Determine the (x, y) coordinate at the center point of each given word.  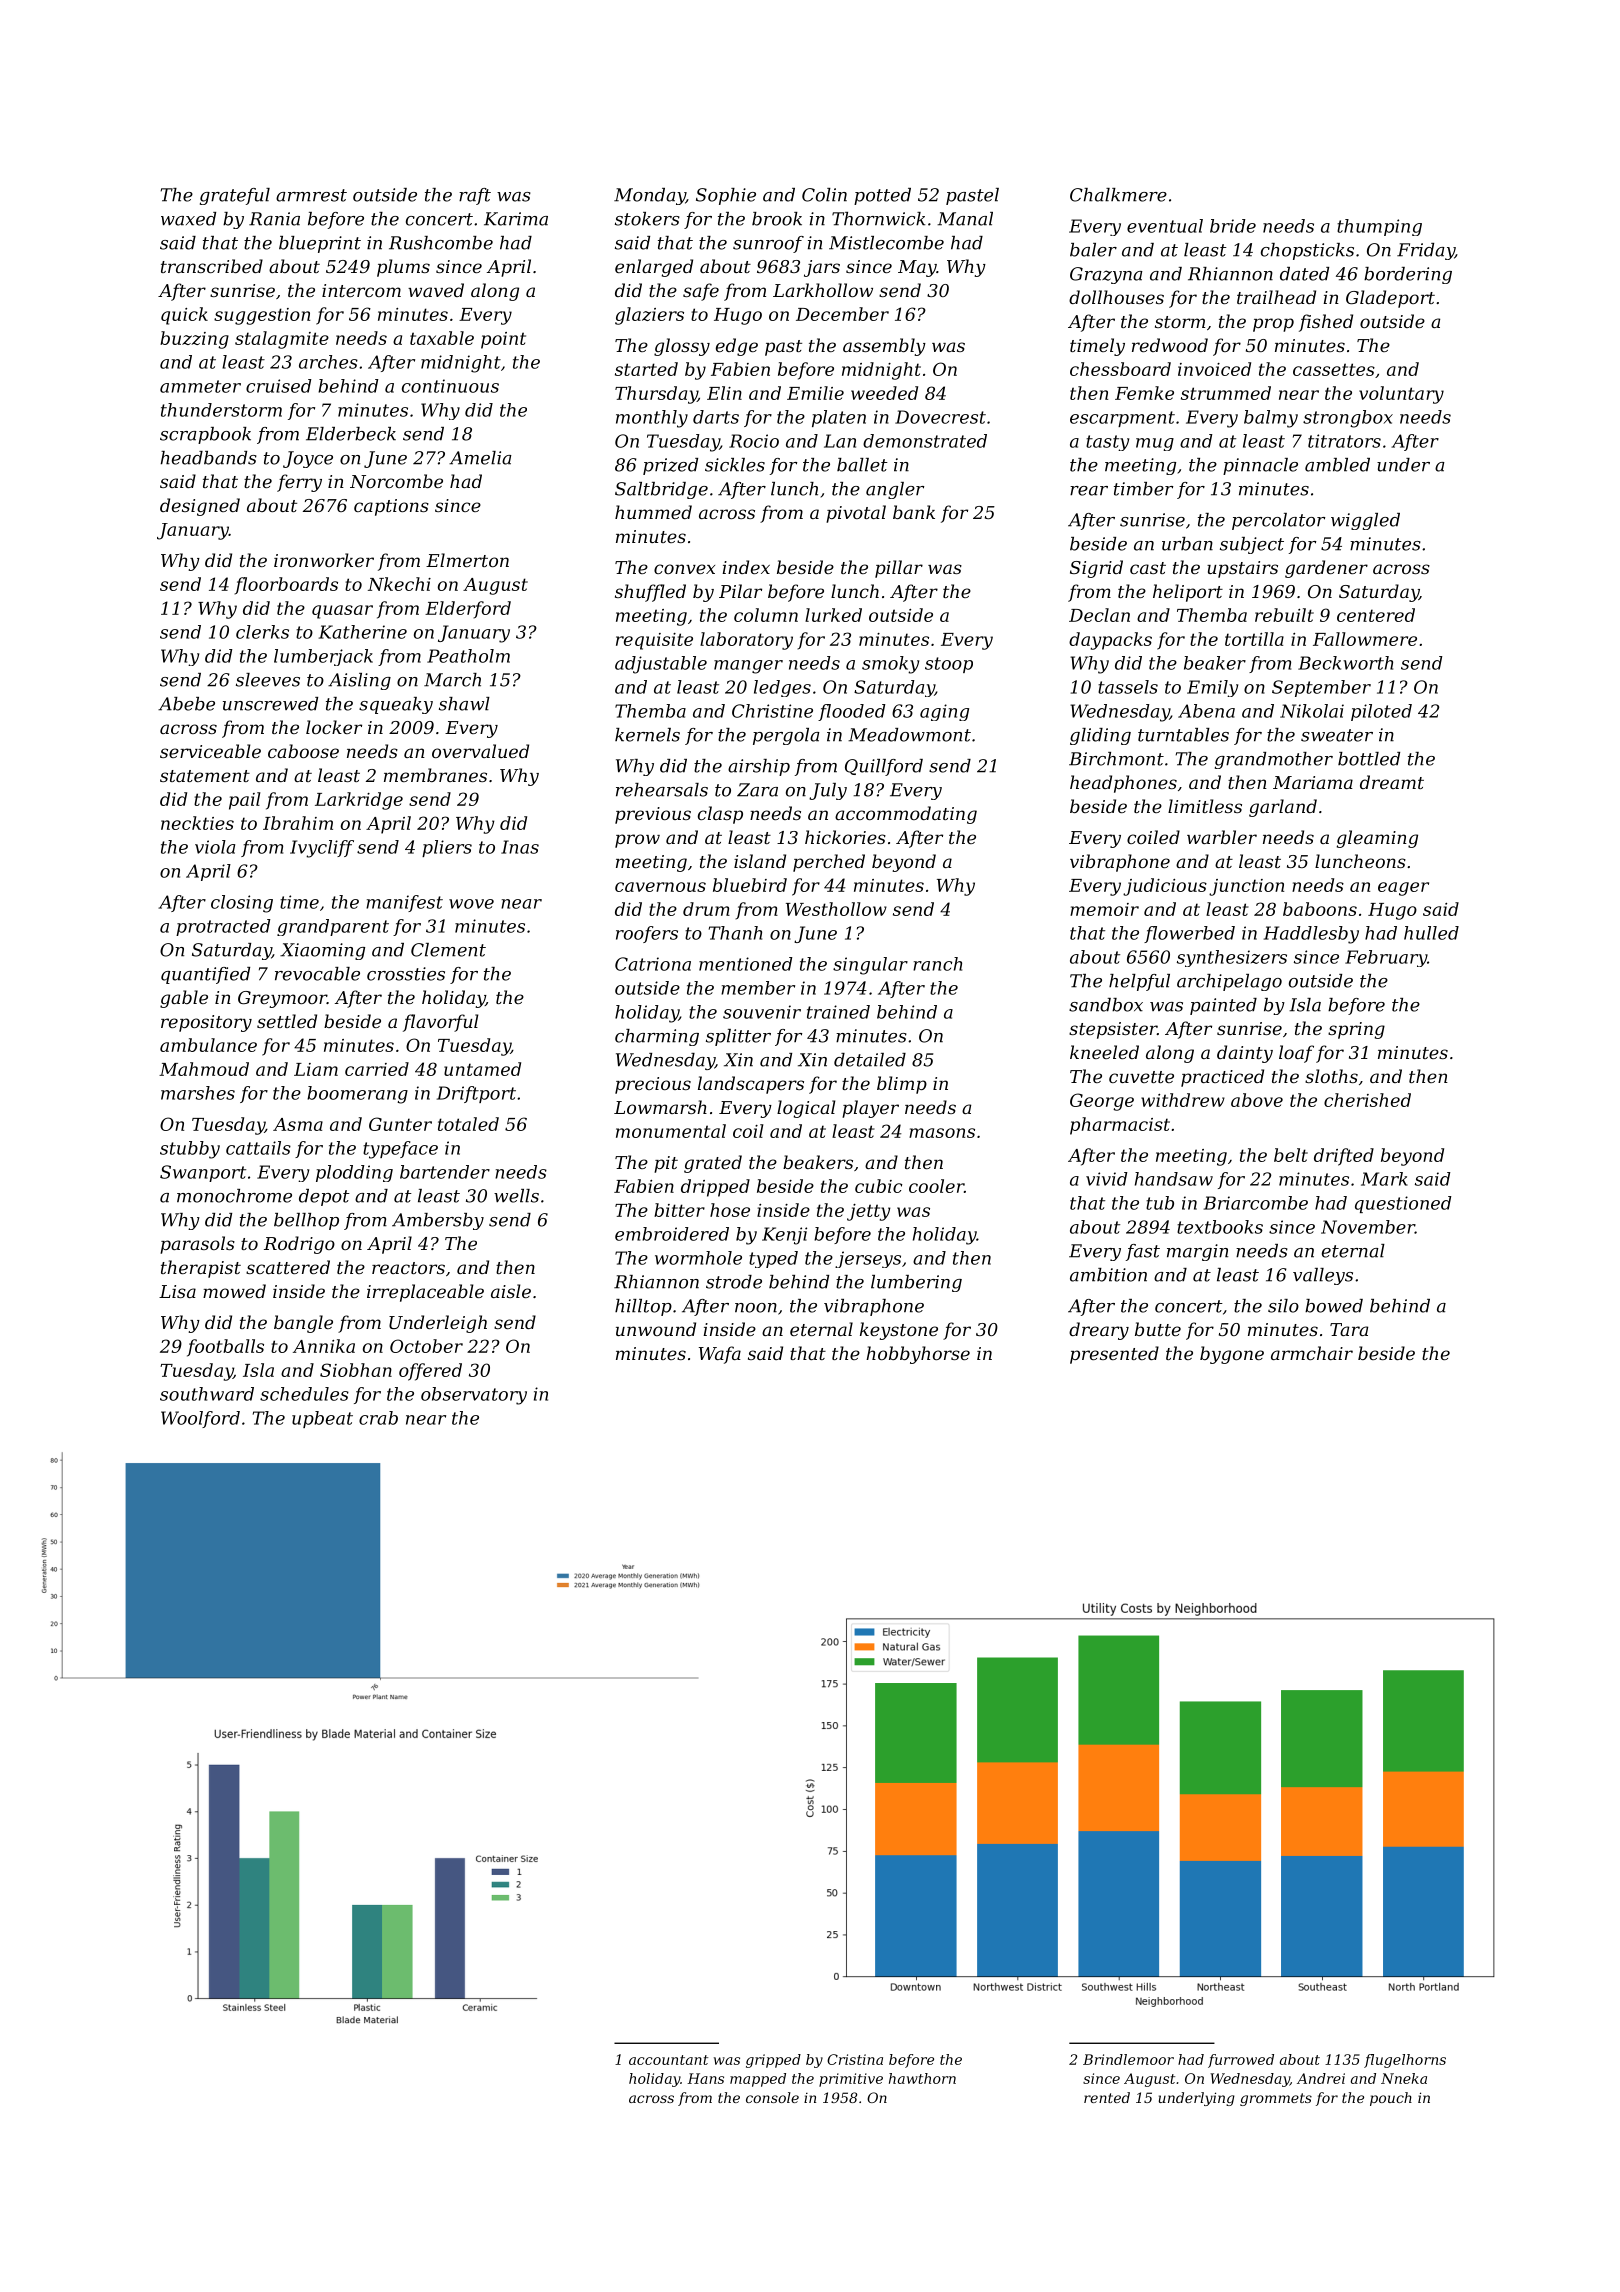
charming (657, 1037)
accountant (668, 2060)
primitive (851, 2080)
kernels (647, 735)
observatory (474, 1396)
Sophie (726, 196)
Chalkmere (1118, 195)
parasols (197, 1245)
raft (475, 196)
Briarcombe (1256, 1203)
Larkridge (359, 801)
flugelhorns (1405, 2061)
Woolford (200, 1419)
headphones (1123, 784)
